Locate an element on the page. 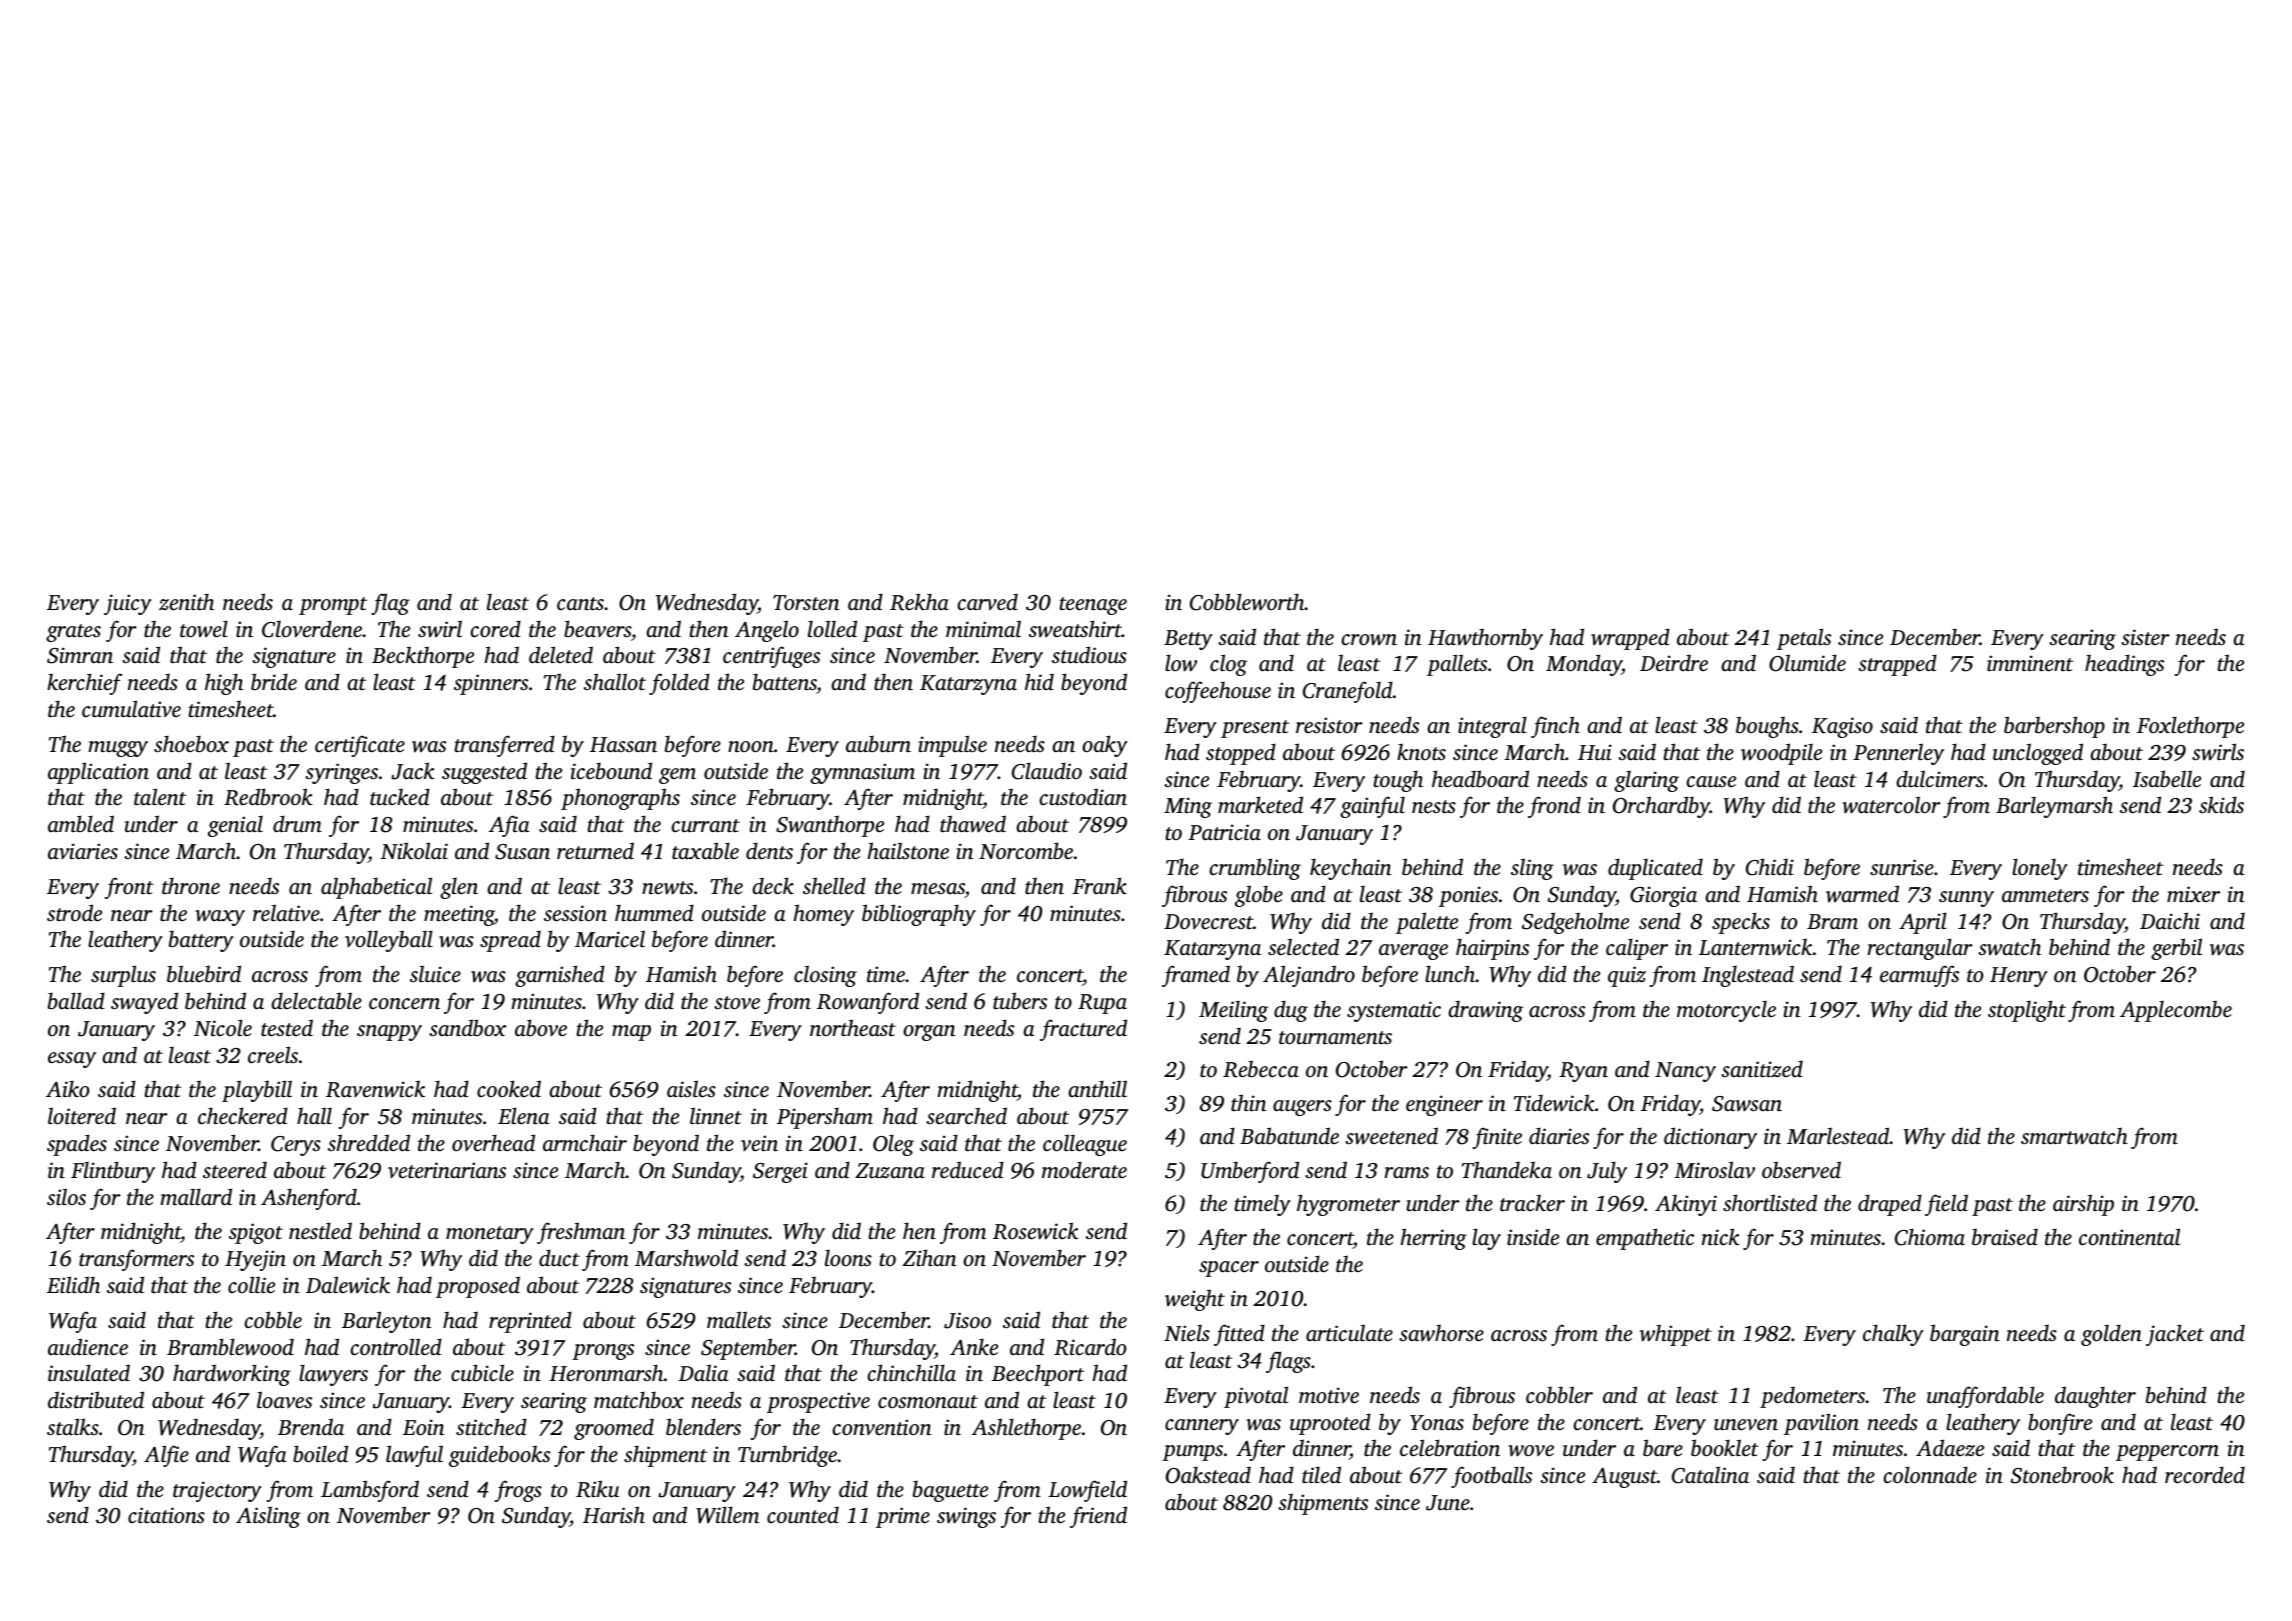  Giorgia is located at coordinates (1663, 896).
